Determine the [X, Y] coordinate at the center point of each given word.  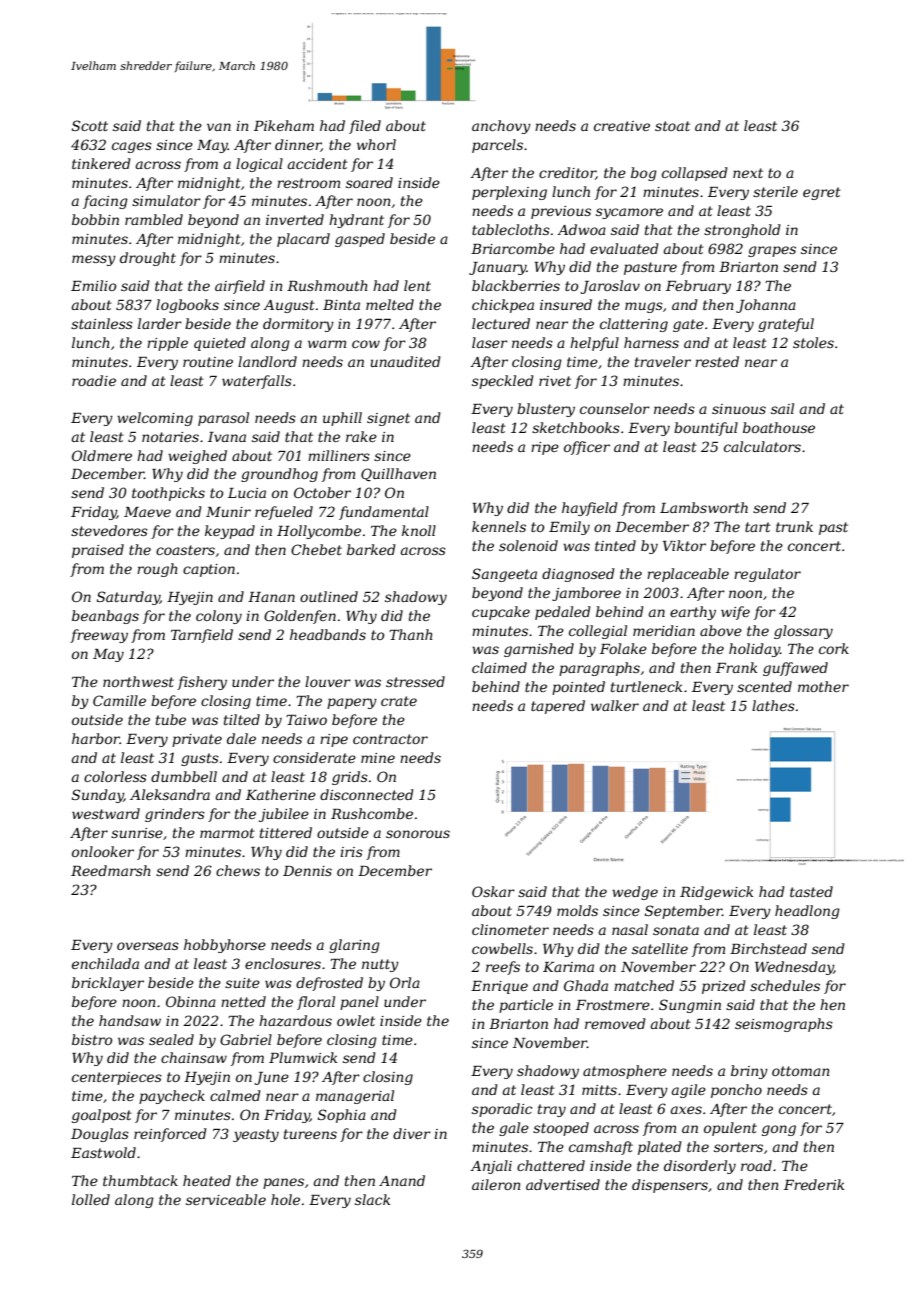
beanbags [105, 617]
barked [371, 549]
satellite [660, 948]
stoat [672, 126]
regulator [767, 575]
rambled [154, 219]
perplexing [509, 193]
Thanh [411, 634]
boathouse [779, 427]
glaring [354, 946]
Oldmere [102, 455]
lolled [91, 1199]
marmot [227, 833]
